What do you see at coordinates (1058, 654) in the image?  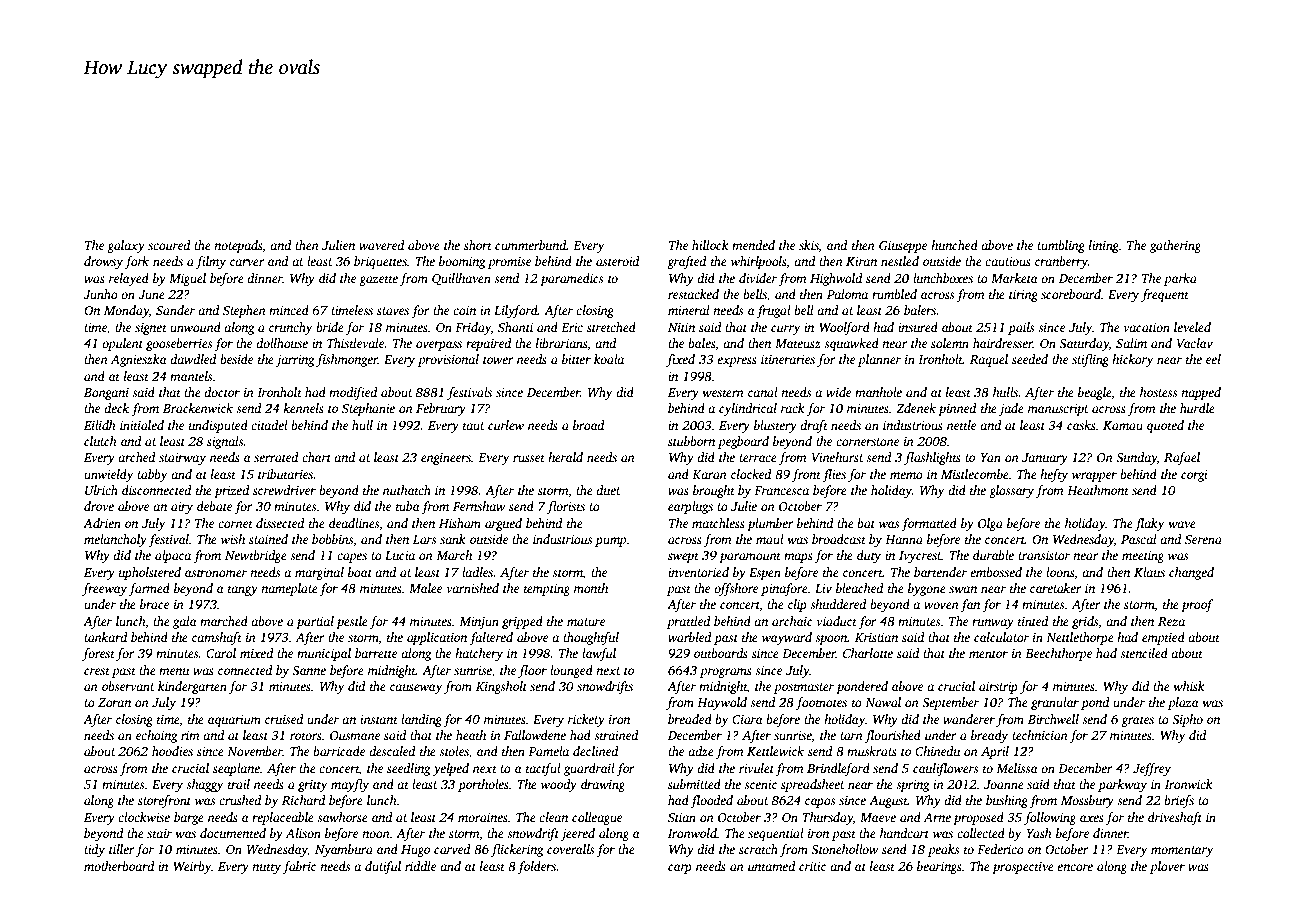 I see `Beechthorpe` at bounding box center [1058, 654].
